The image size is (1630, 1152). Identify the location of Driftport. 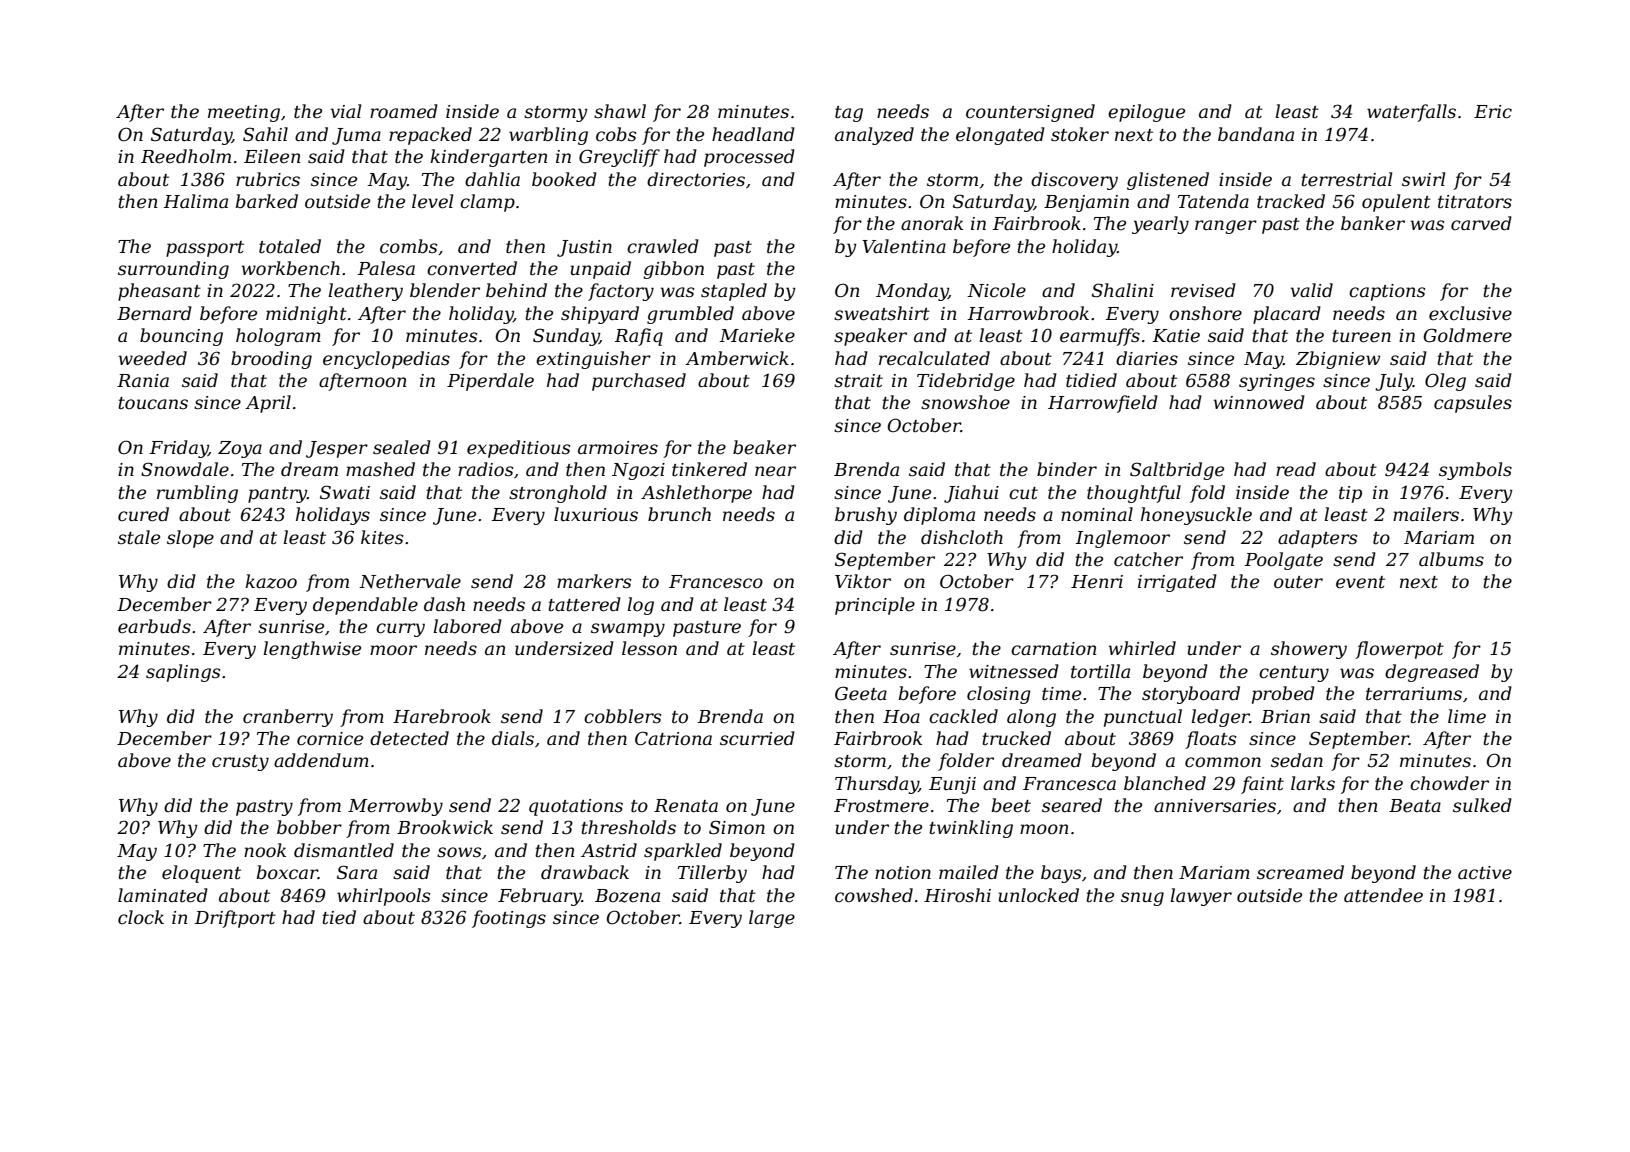
(235, 919).
